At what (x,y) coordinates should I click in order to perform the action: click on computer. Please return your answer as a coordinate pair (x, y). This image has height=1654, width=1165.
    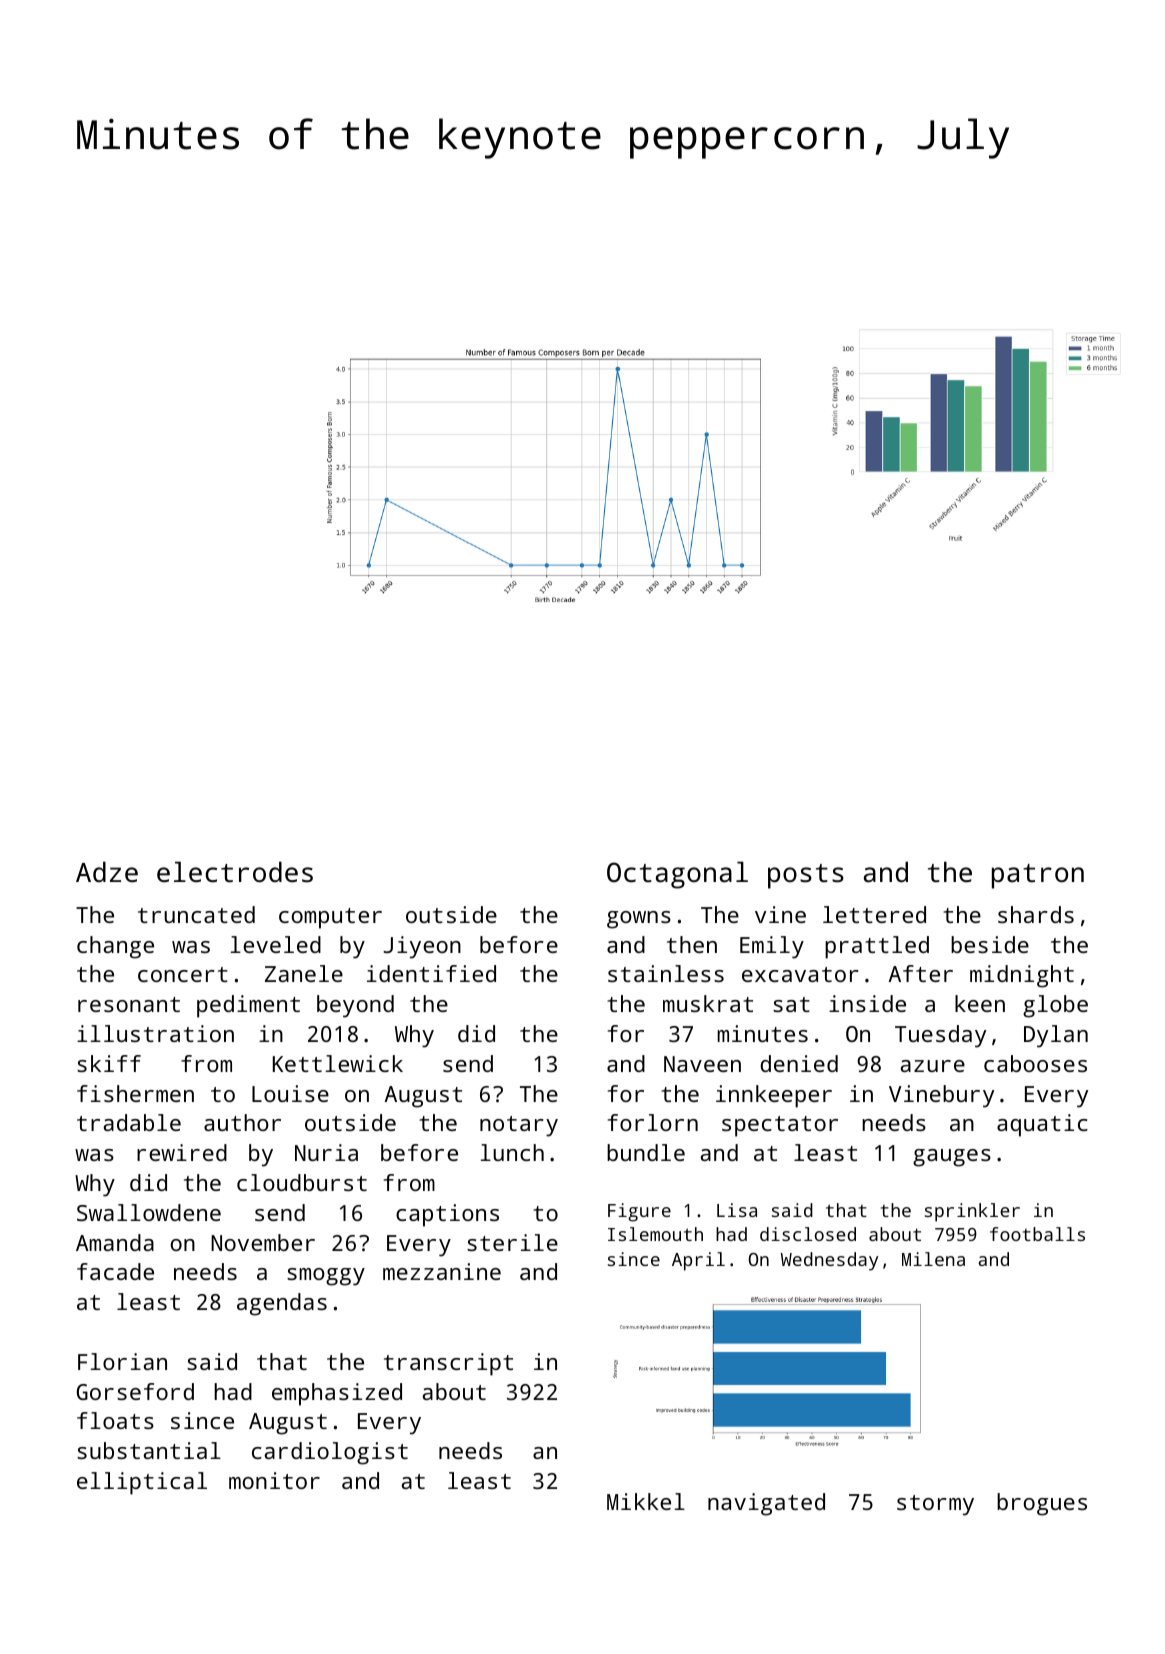
    Looking at the image, I should click on (330, 918).
